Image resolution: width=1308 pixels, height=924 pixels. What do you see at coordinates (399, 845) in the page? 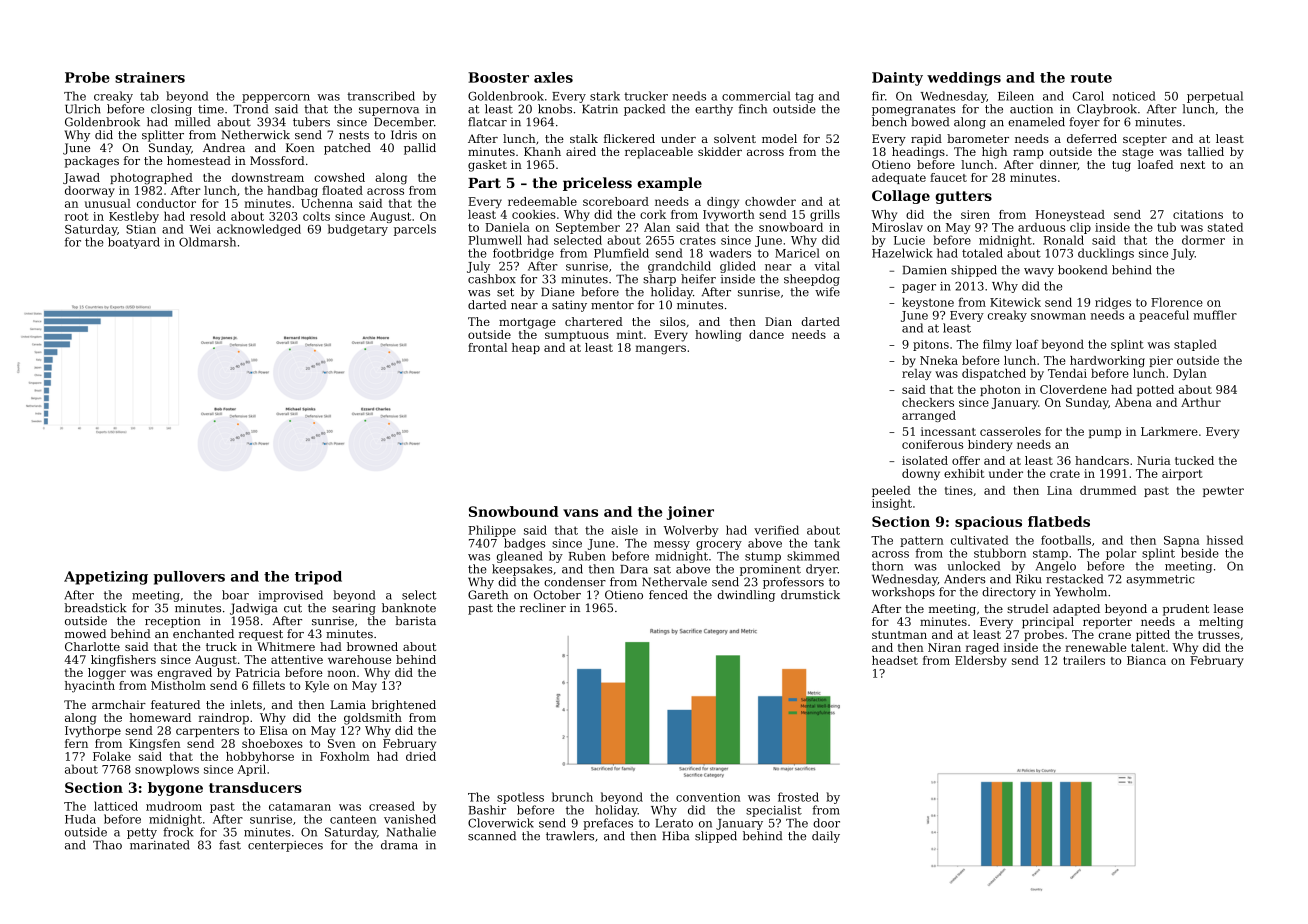
I see `drama` at bounding box center [399, 845].
